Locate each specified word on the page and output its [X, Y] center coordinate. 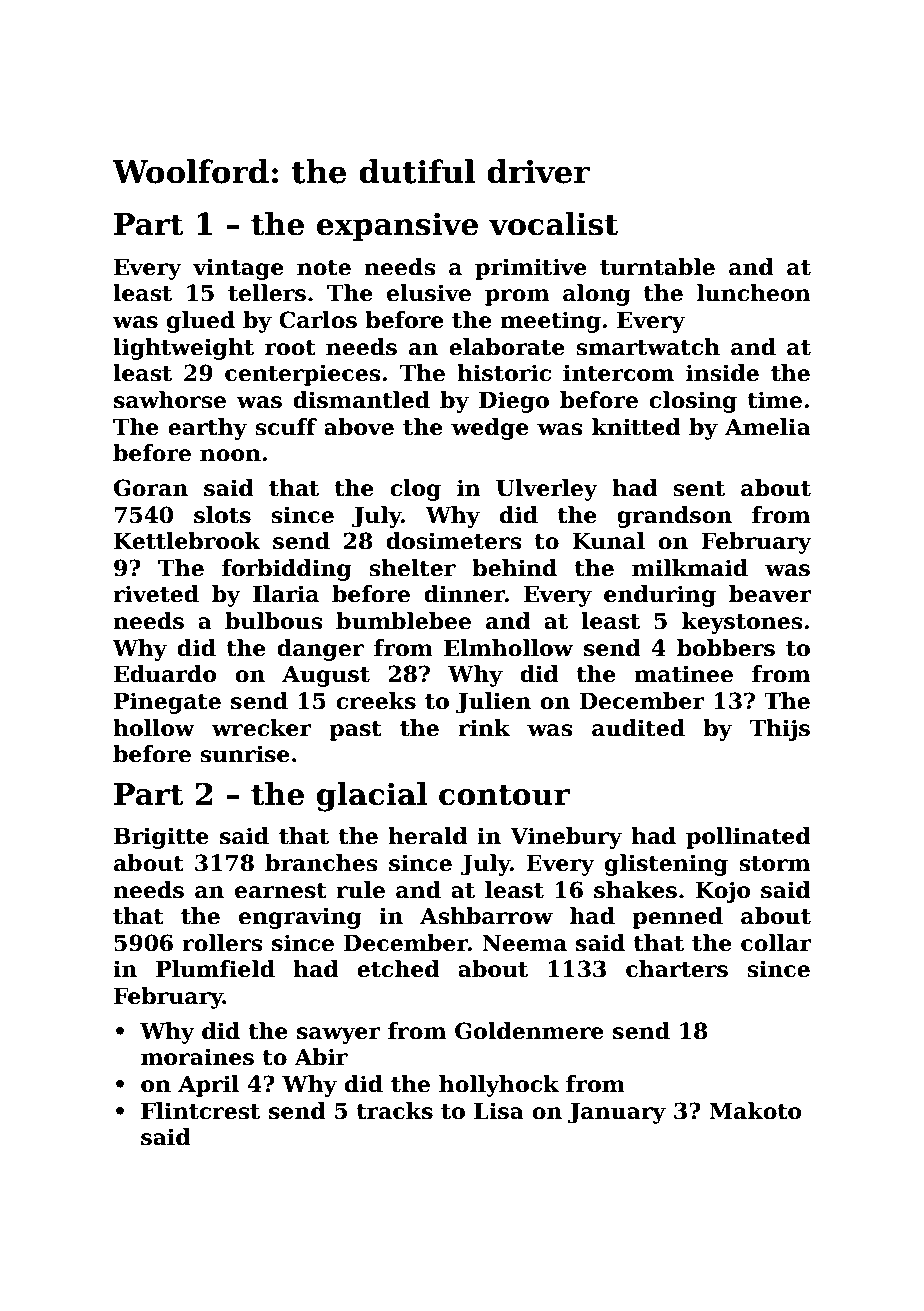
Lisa [499, 1111]
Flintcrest [200, 1111]
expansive [397, 226]
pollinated [748, 838]
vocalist [553, 224]
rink [484, 727]
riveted [156, 594]
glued [201, 322]
